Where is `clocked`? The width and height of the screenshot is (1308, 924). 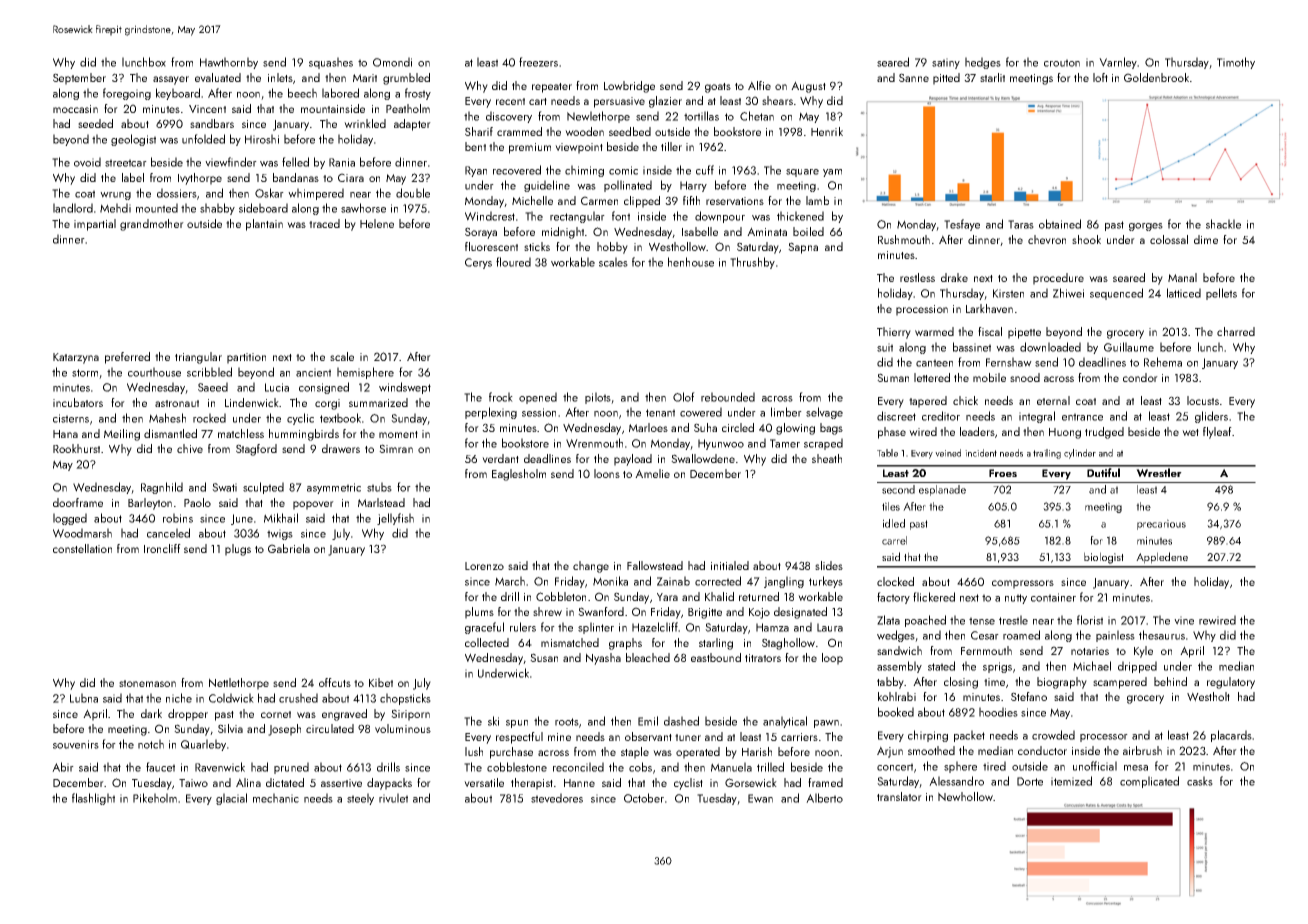 clocked is located at coordinates (895, 581).
